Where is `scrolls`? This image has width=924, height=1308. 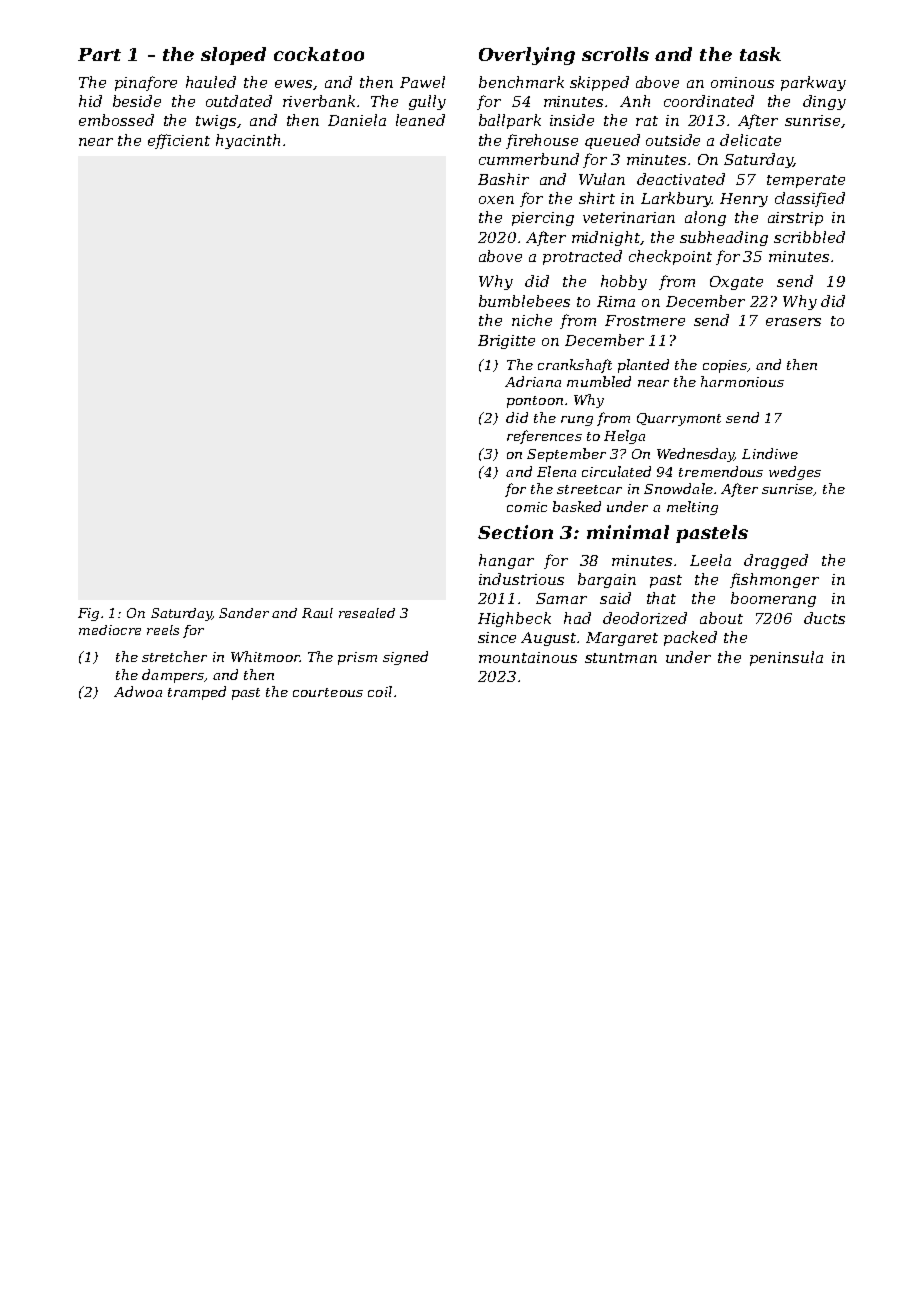 scrolls is located at coordinates (615, 54).
